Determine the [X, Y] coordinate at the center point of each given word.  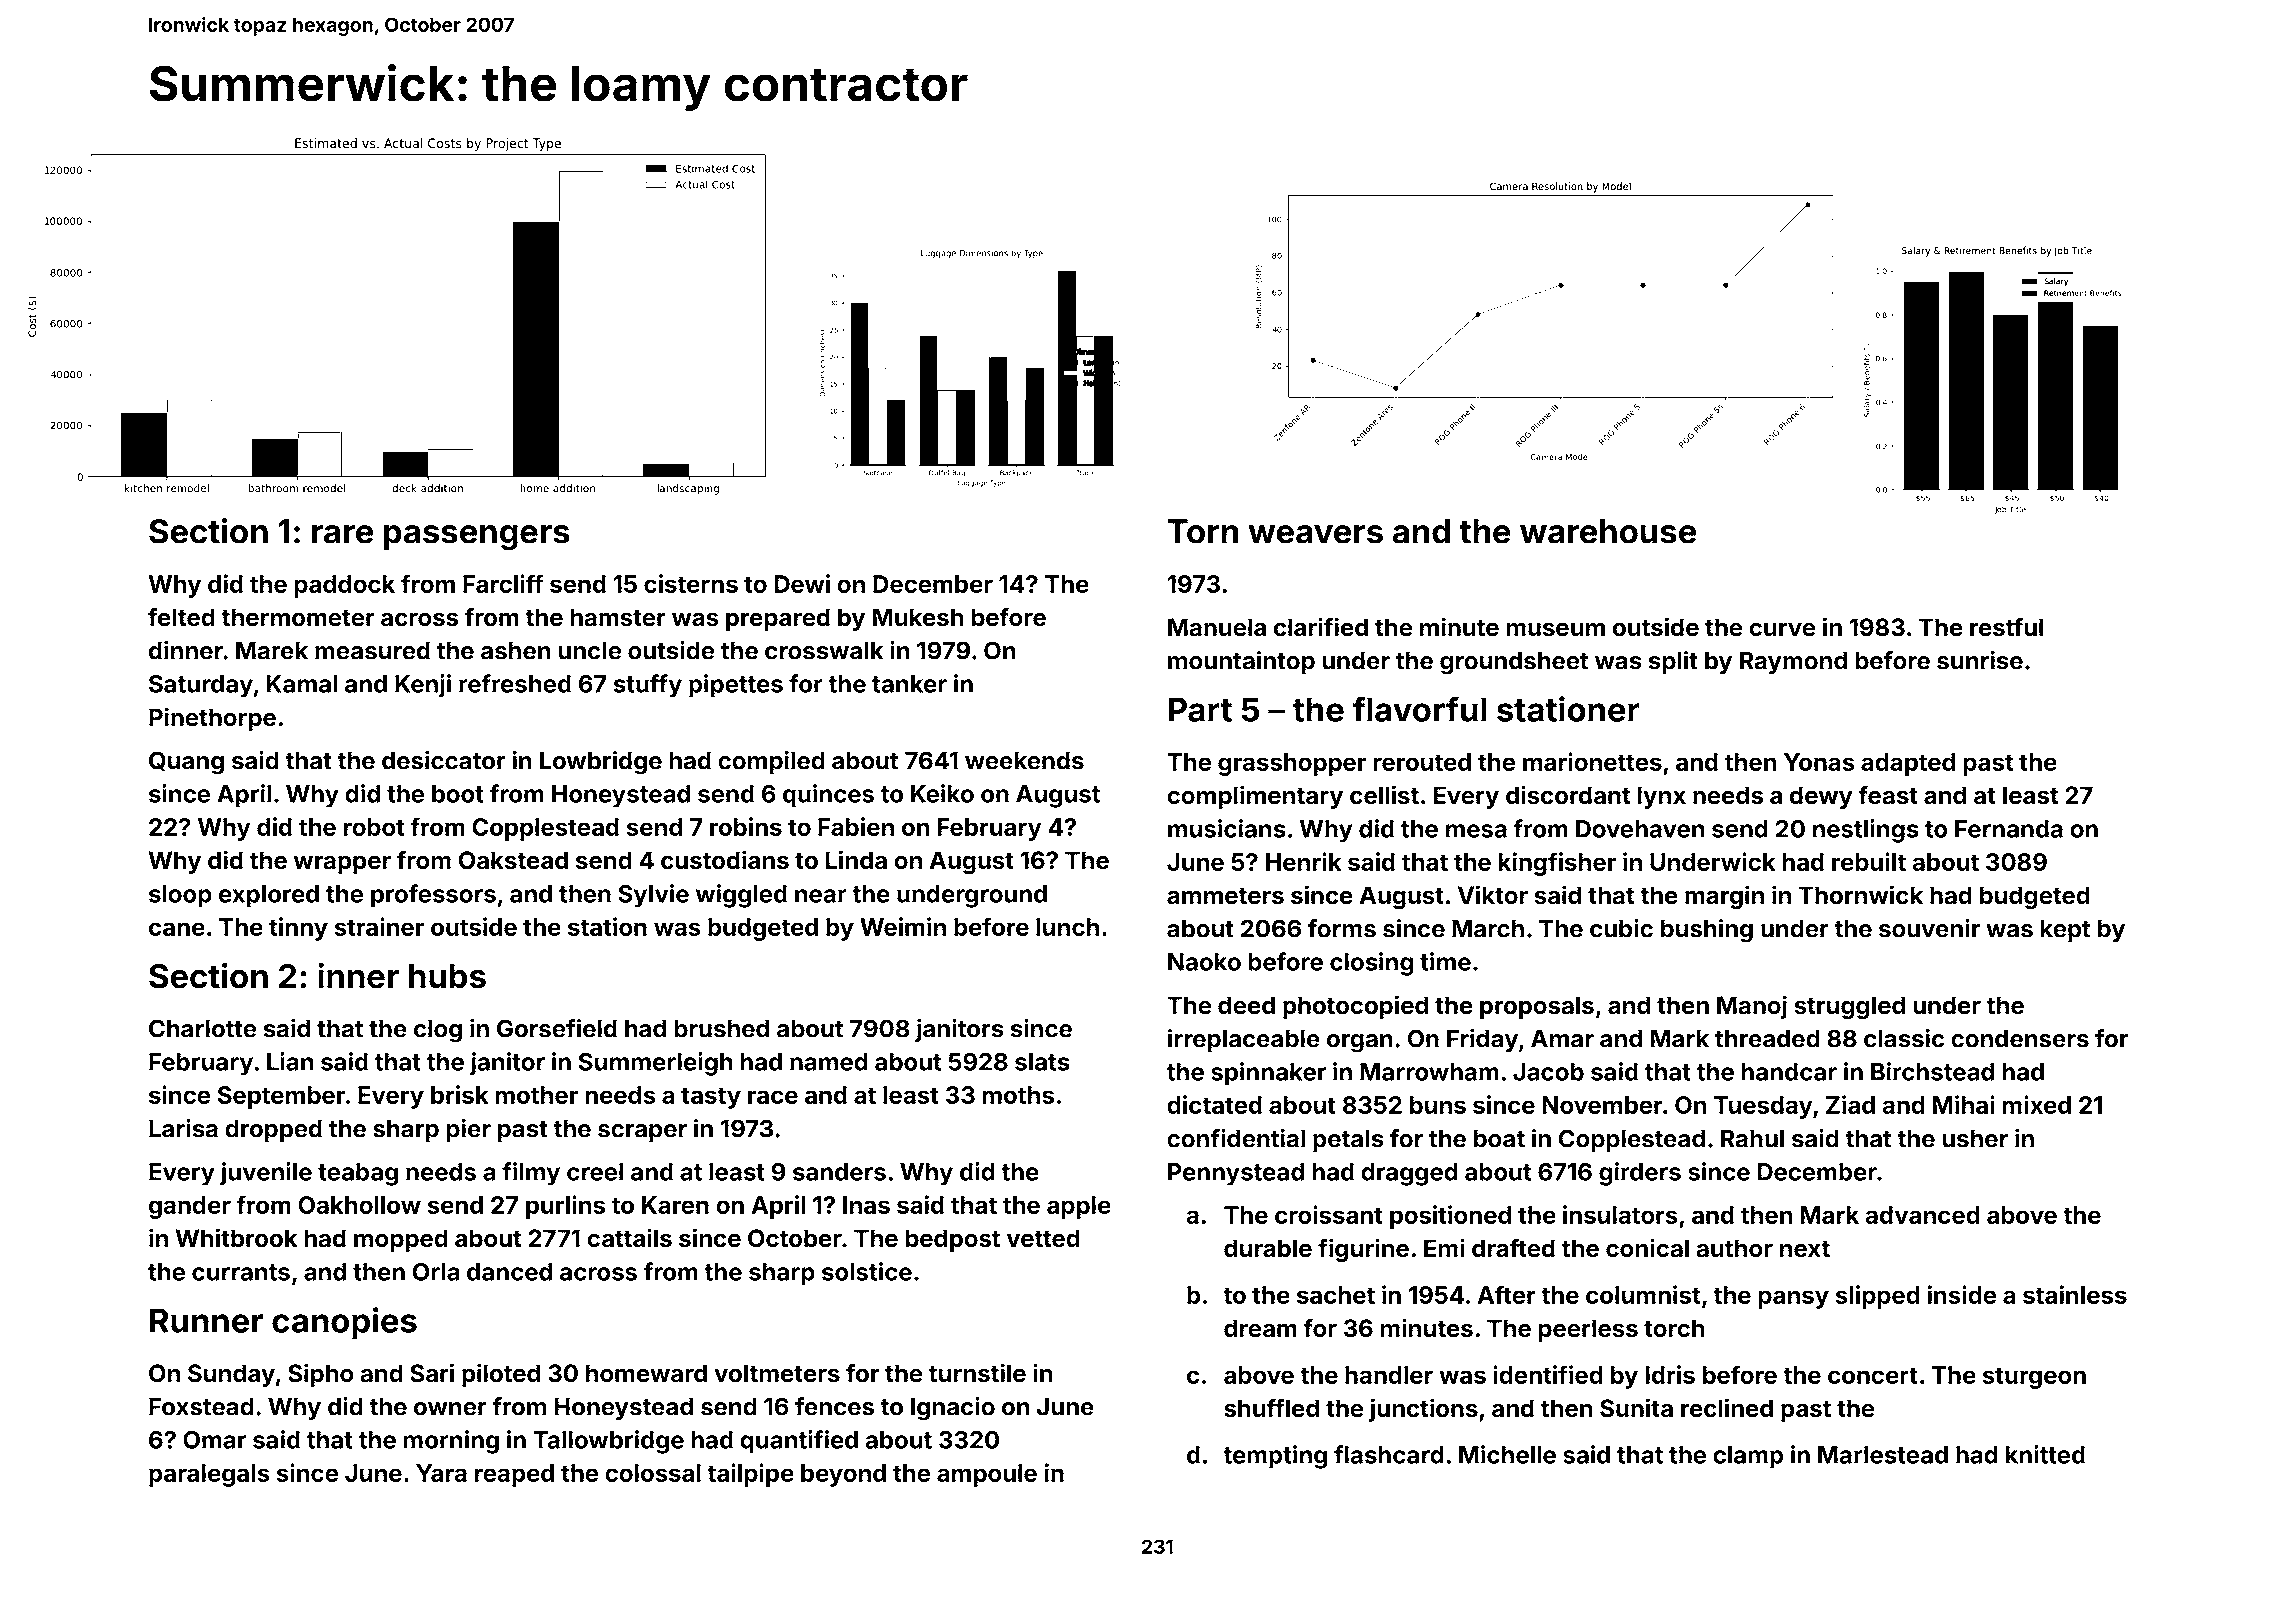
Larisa [183, 1128]
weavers [1315, 534]
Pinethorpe [212, 719]
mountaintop [1241, 663]
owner [450, 1409]
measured [372, 650]
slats [1042, 1062]
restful [2006, 627]
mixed [2036, 1104]
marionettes [1592, 761]
